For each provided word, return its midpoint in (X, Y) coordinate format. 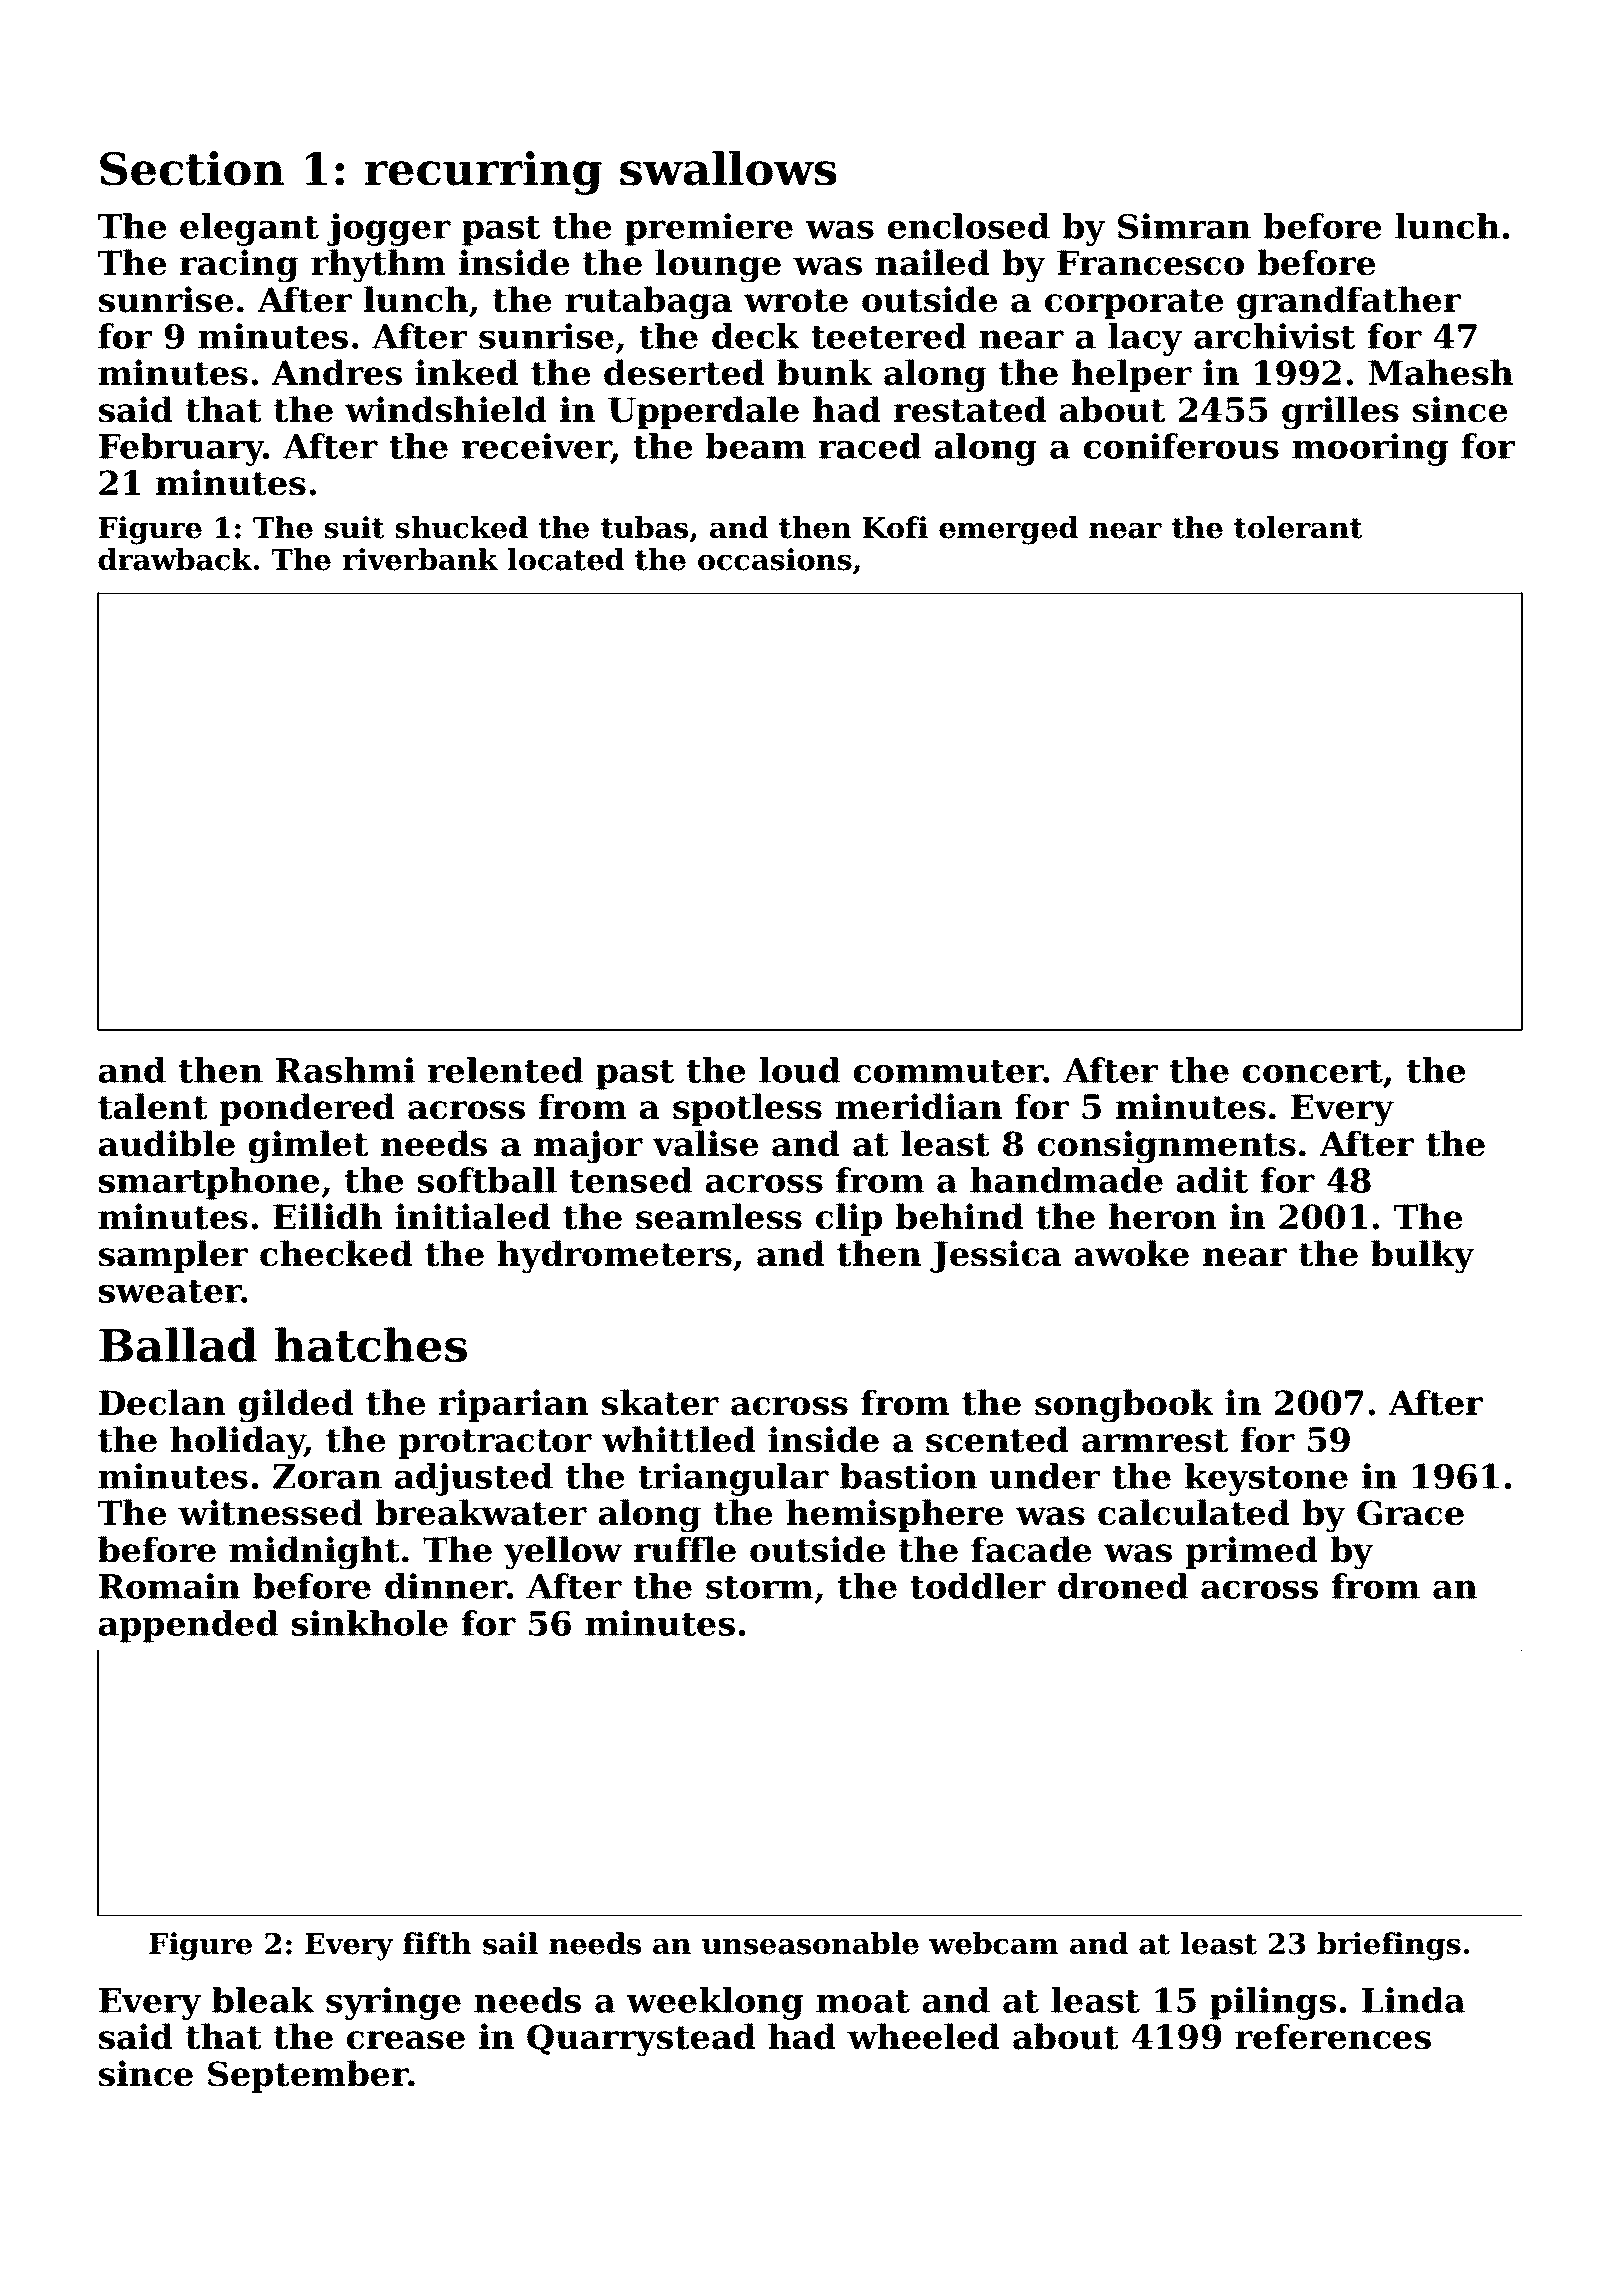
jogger (389, 229)
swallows (728, 168)
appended (188, 1626)
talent (153, 1106)
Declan (162, 1402)
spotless (747, 1109)
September (308, 2076)
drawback (175, 559)
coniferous (1181, 446)
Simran (1184, 226)
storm (759, 1587)
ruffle (685, 1549)
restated (970, 409)
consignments (1167, 1147)
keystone (1266, 1479)
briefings (1389, 1946)
